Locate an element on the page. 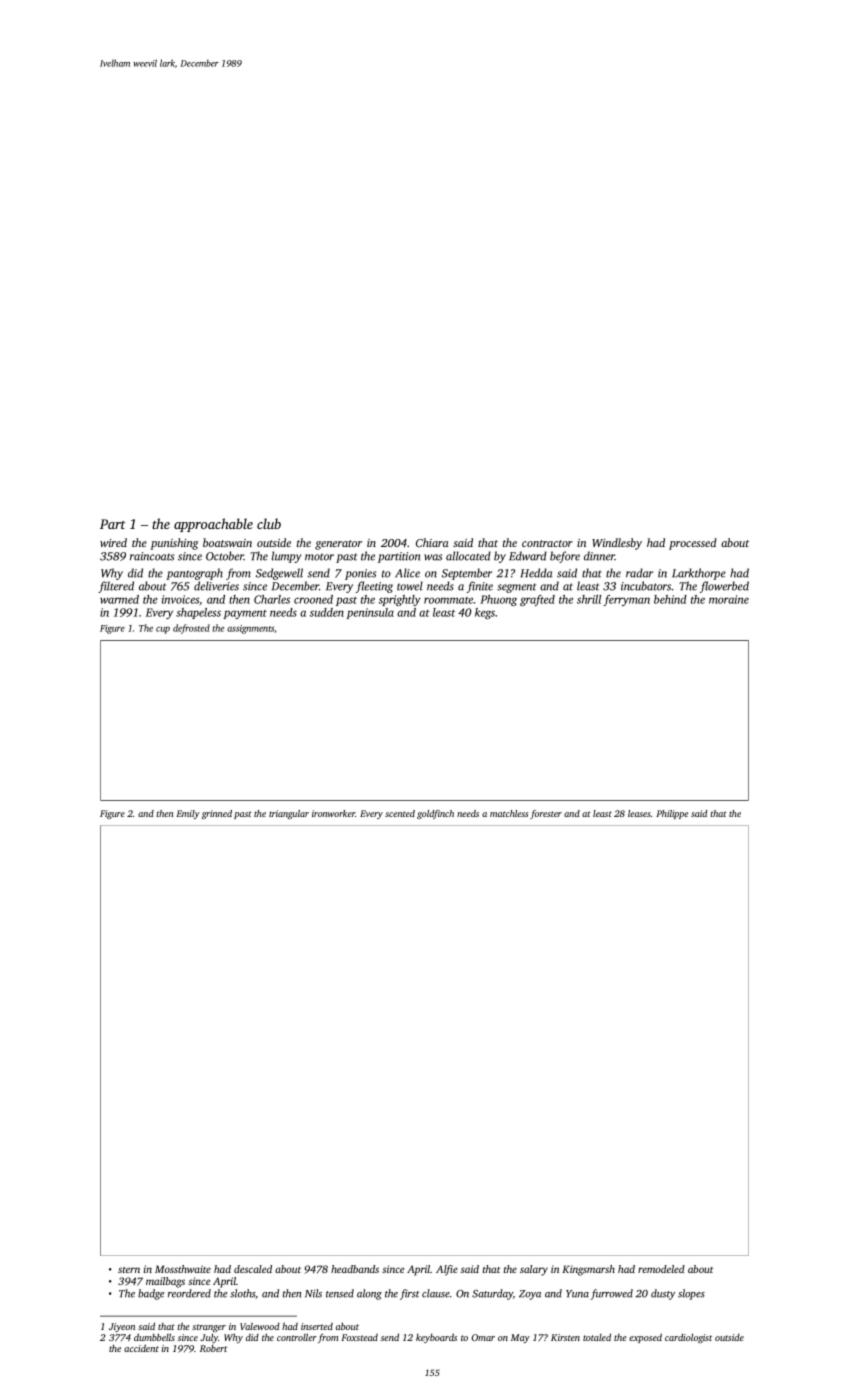 Image resolution: width=849 pixels, height=1400 pixels. triangular is located at coordinates (289, 814).
